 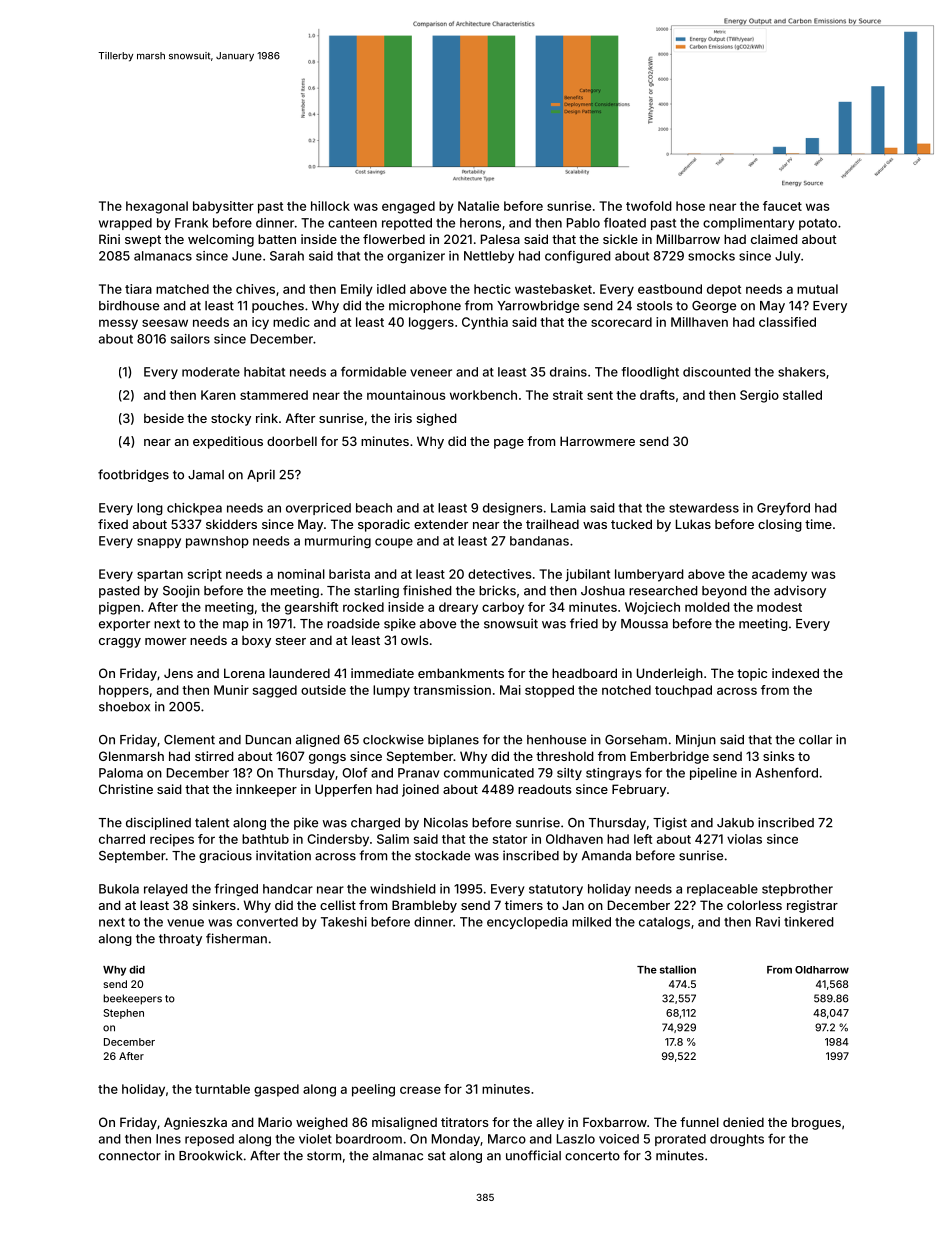 What do you see at coordinates (369, 1139) in the screenshot?
I see `boardroom` at bounding box center [369, 1139].
